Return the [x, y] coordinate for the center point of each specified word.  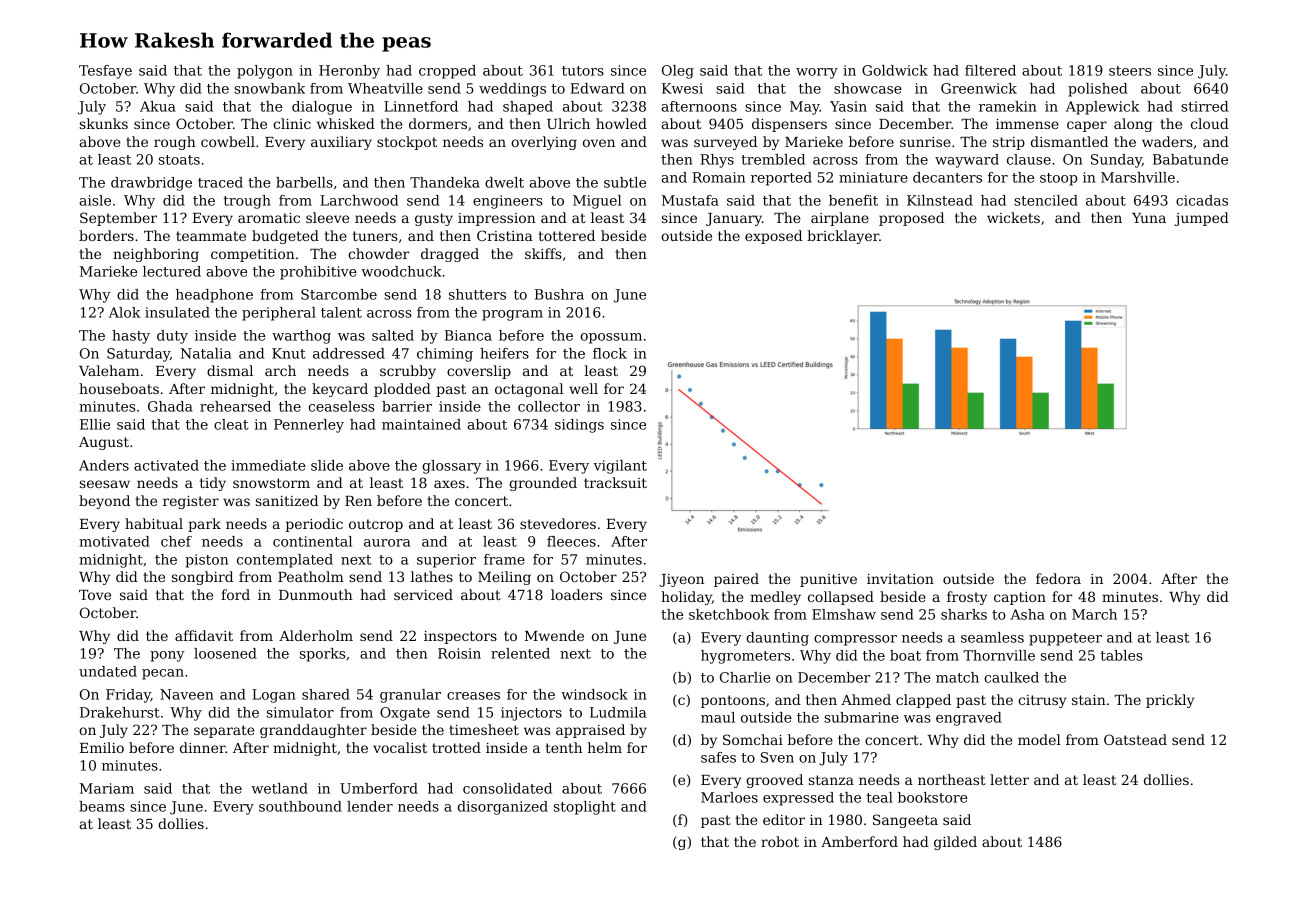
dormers [438, 123]
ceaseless [341, 406]
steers [1130, 71]
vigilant [620, 467]
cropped [447, 72]
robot [780, 841]
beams [102, 806]
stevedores [558, 523]
